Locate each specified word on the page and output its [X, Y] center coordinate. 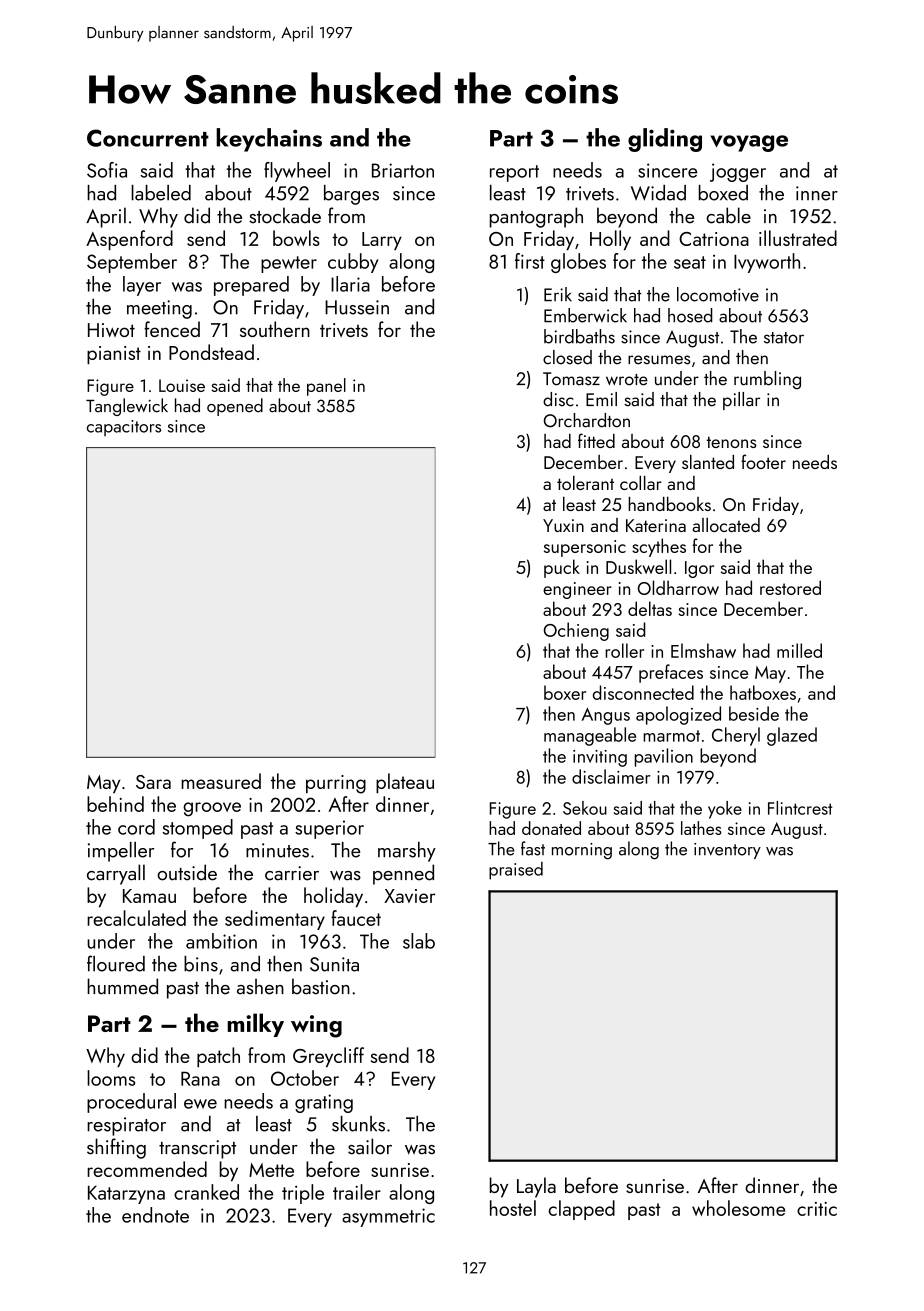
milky [256, 1025]
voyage [749, 143]
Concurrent [148, 138]
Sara [153, 782]
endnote [155, 1215]
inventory [727, 851]
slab [419, 941]
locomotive [718, 294]
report [514, 173]
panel [326, 387]
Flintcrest [800, 808]
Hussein [357, 307]
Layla [536, 1187]
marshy [407, 852]
